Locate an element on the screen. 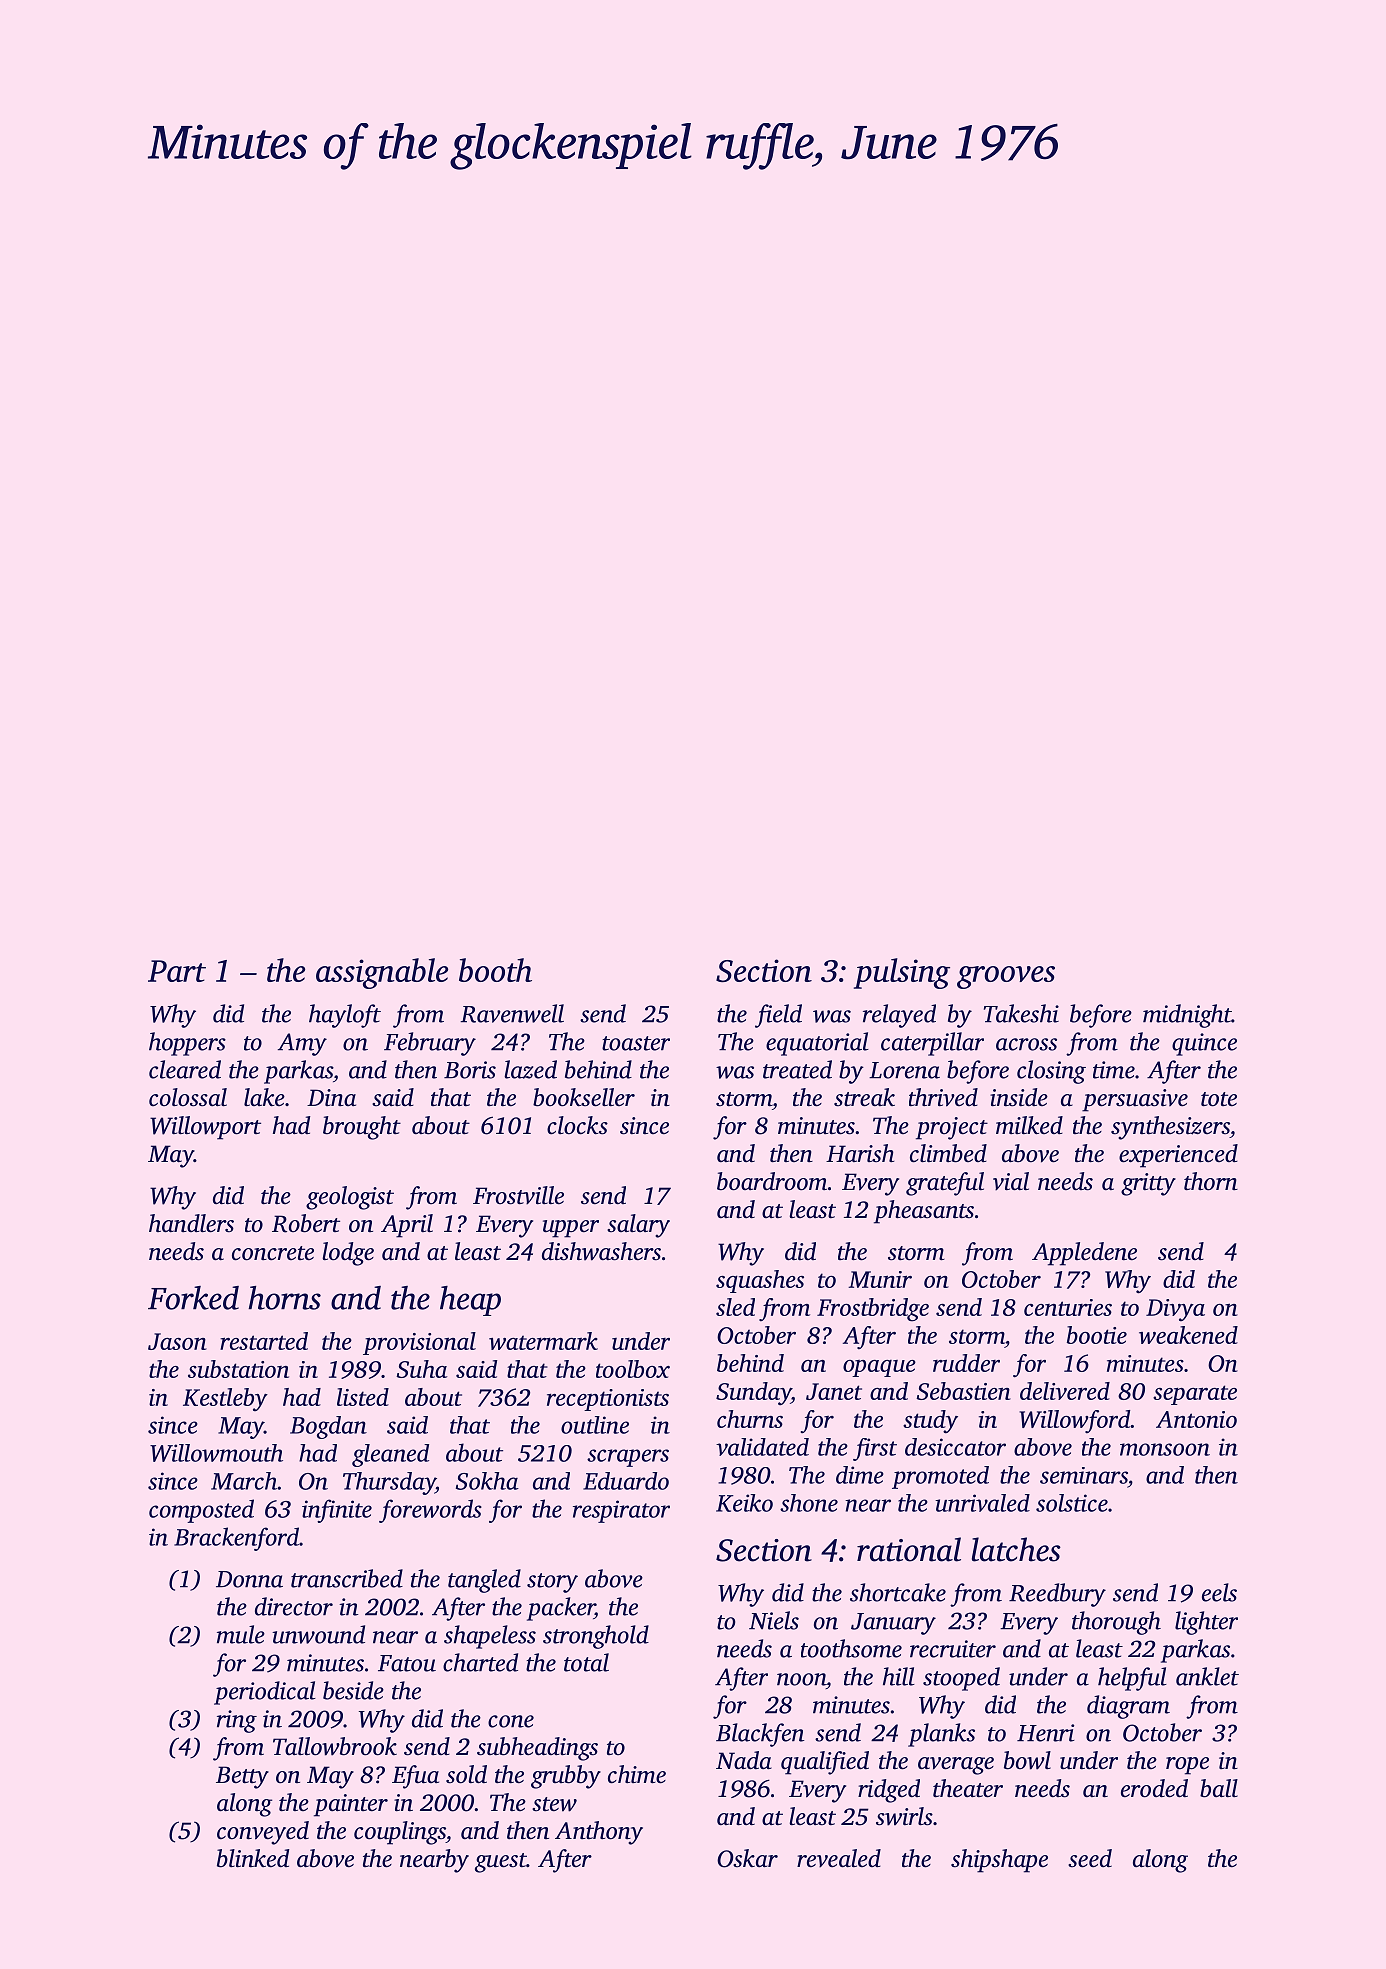 Image resolution: width=1386 pixels, height=1969 pixels. Niels is located at coordinates (774, 1620).
